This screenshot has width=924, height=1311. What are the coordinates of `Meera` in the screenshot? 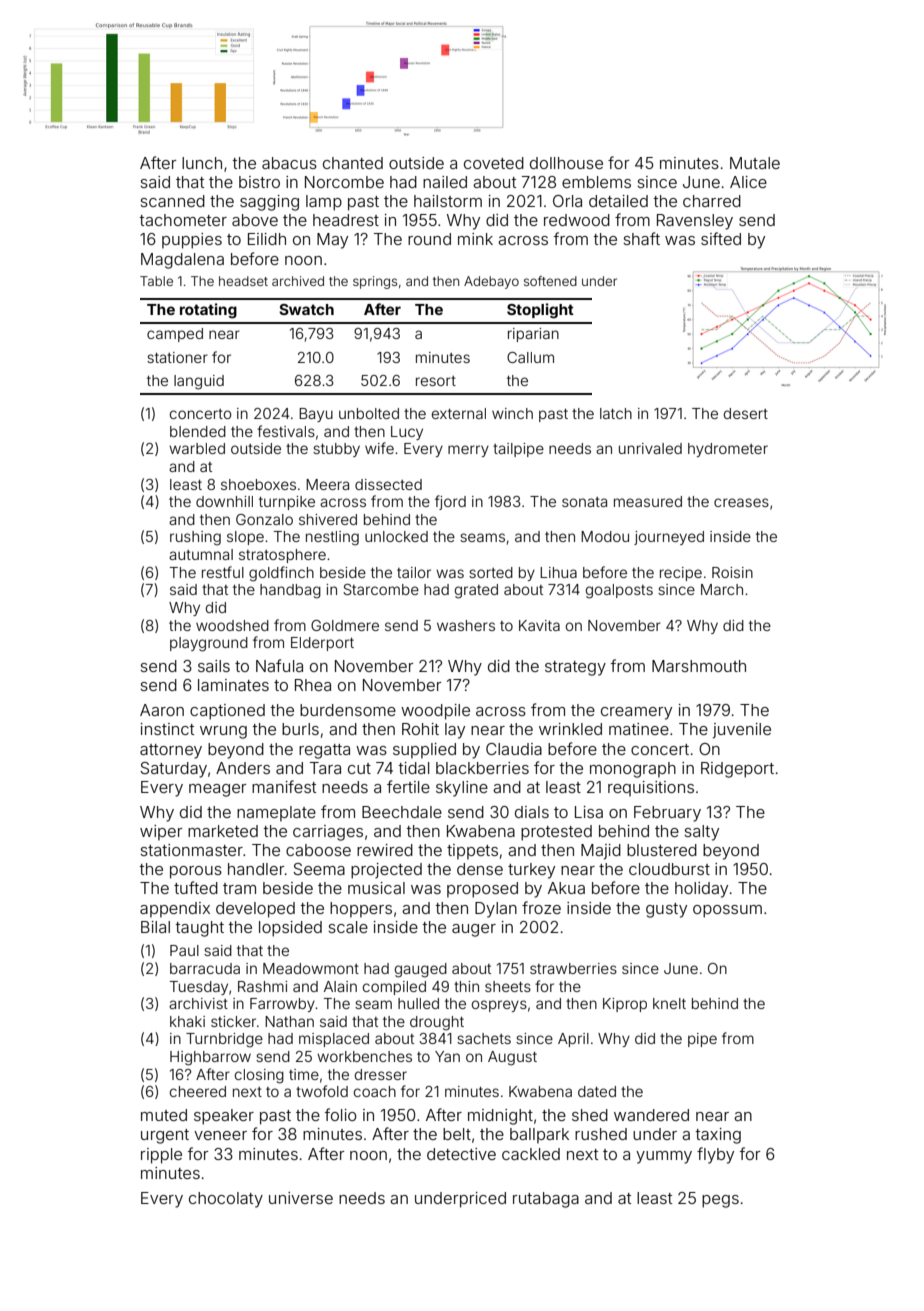 It's located at (327, 484).
